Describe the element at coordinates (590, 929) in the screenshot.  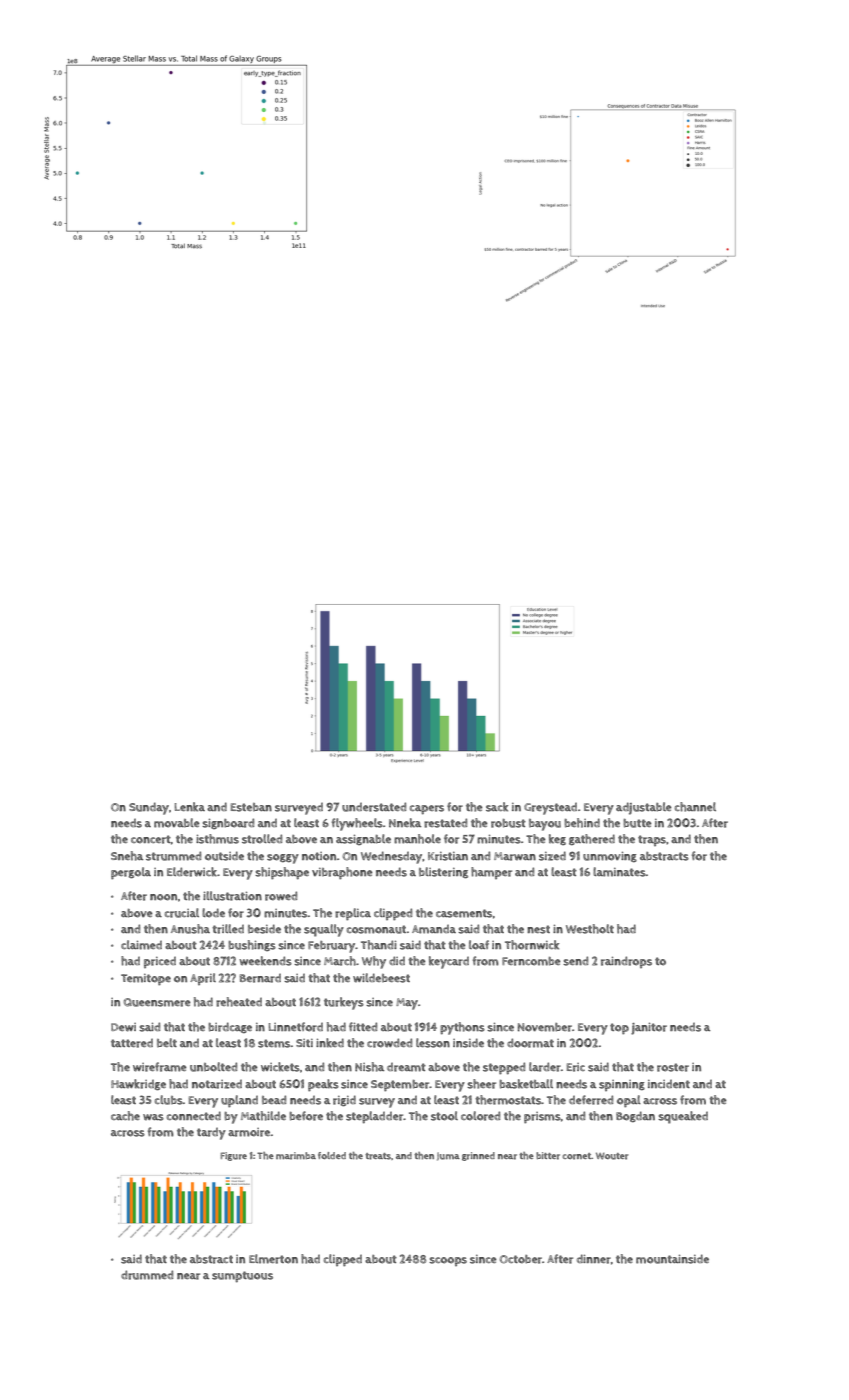
I see `Westholt` at that location.
